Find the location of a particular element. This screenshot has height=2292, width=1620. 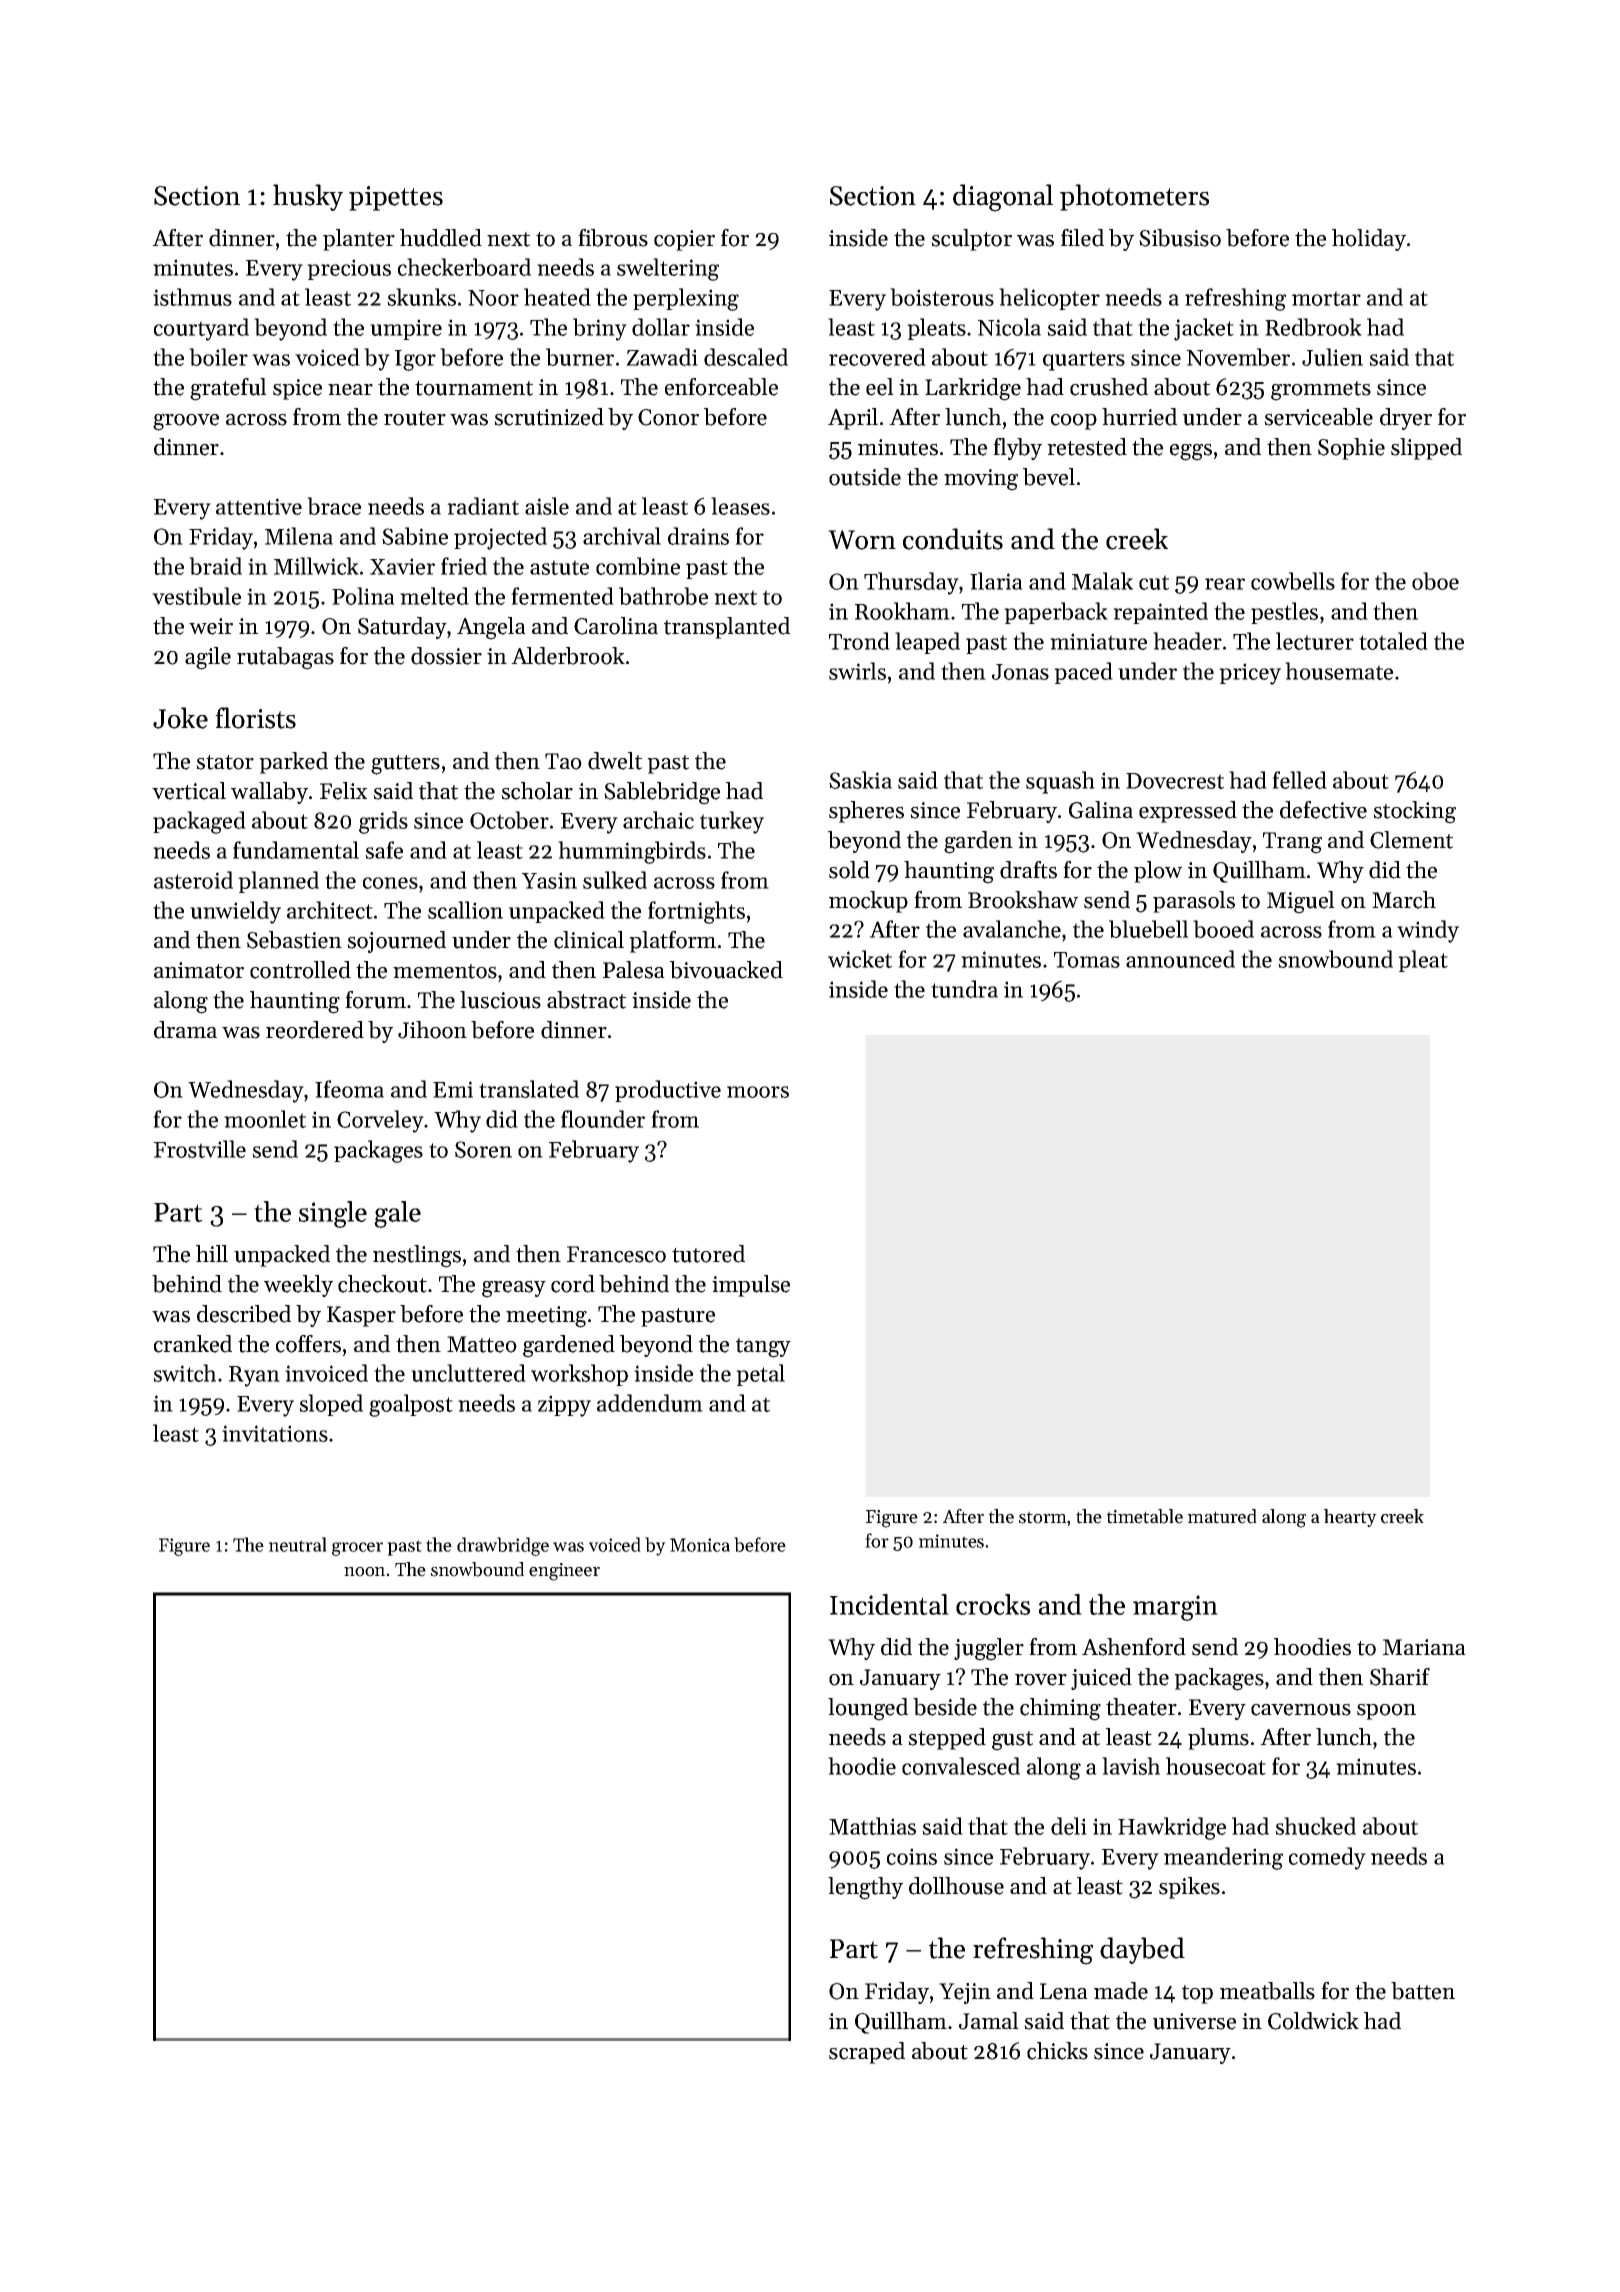

diagonal is located at coordinates (1003, 198).
